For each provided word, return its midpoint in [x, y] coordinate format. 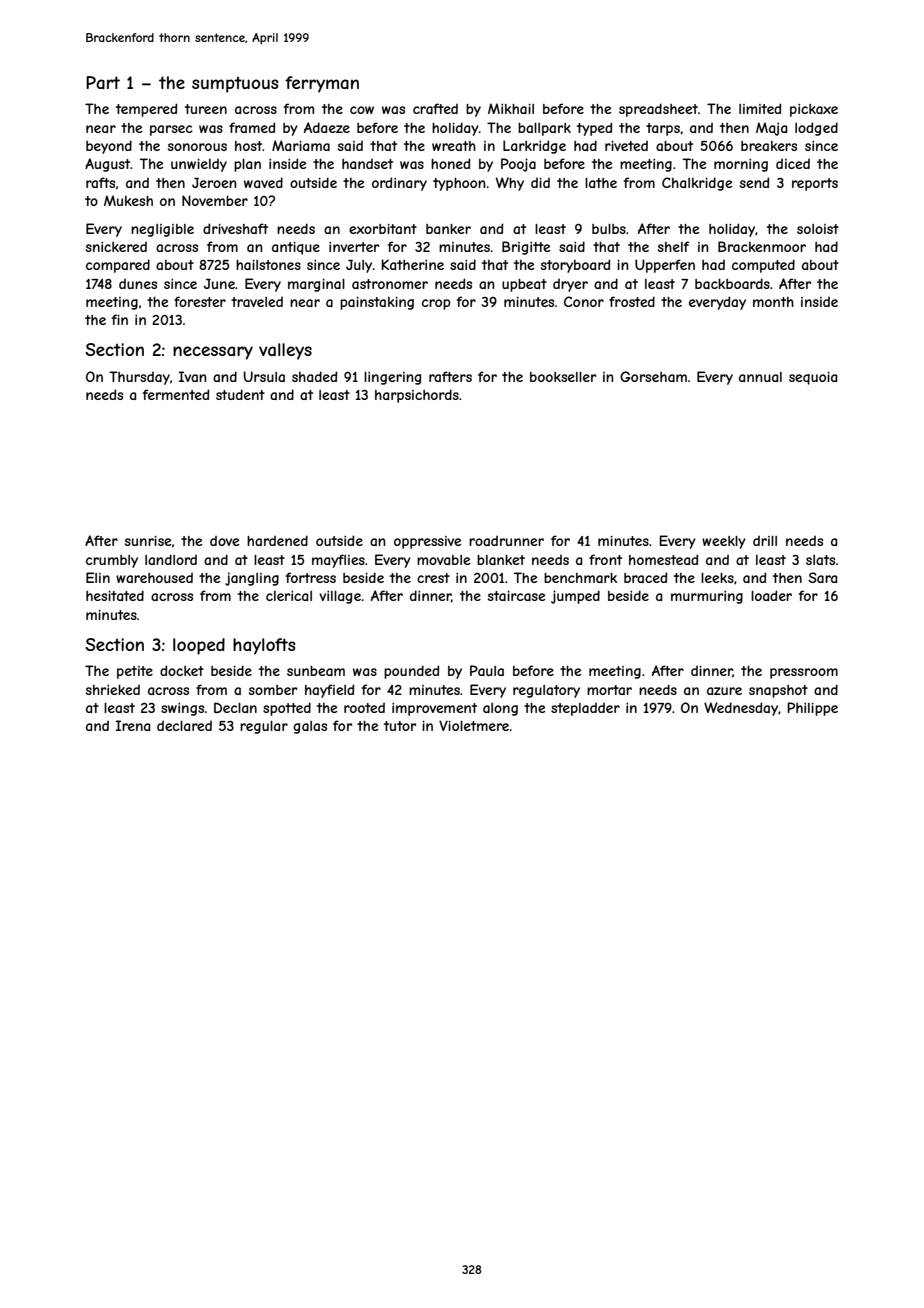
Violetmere [474, 725]
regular [264, 727]
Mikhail [511, 108]
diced [793, 164]
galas [310, 727]
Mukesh [128, 200]
